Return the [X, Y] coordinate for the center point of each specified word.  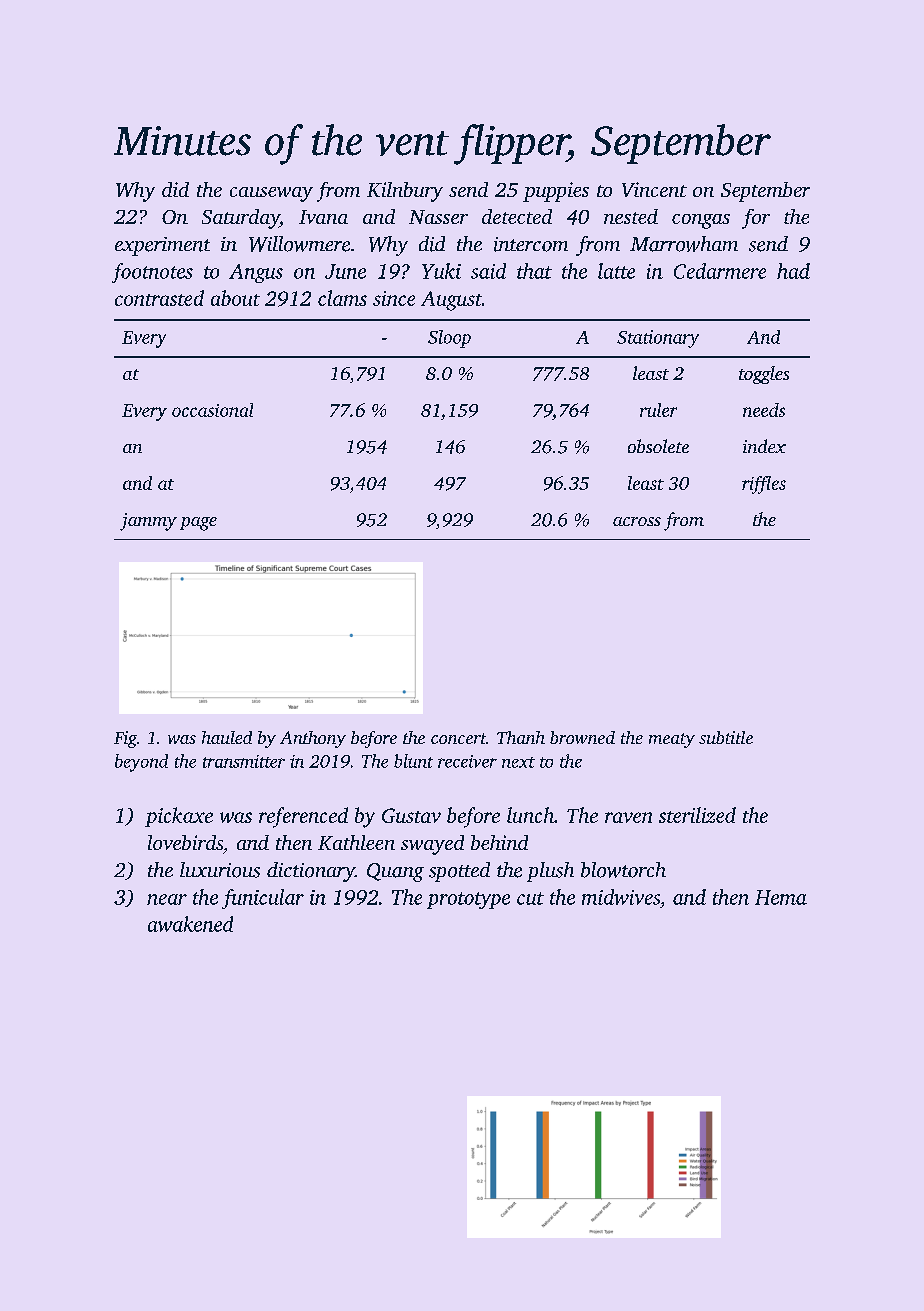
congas [701, 221]
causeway [271, 194]
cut [530, 898]
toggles [764, 375]
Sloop [449, 339]
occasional [212, 410]
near [167, 899]
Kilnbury [405, 192]
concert [458, 738]
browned [582, 737]
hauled [227, 737]
